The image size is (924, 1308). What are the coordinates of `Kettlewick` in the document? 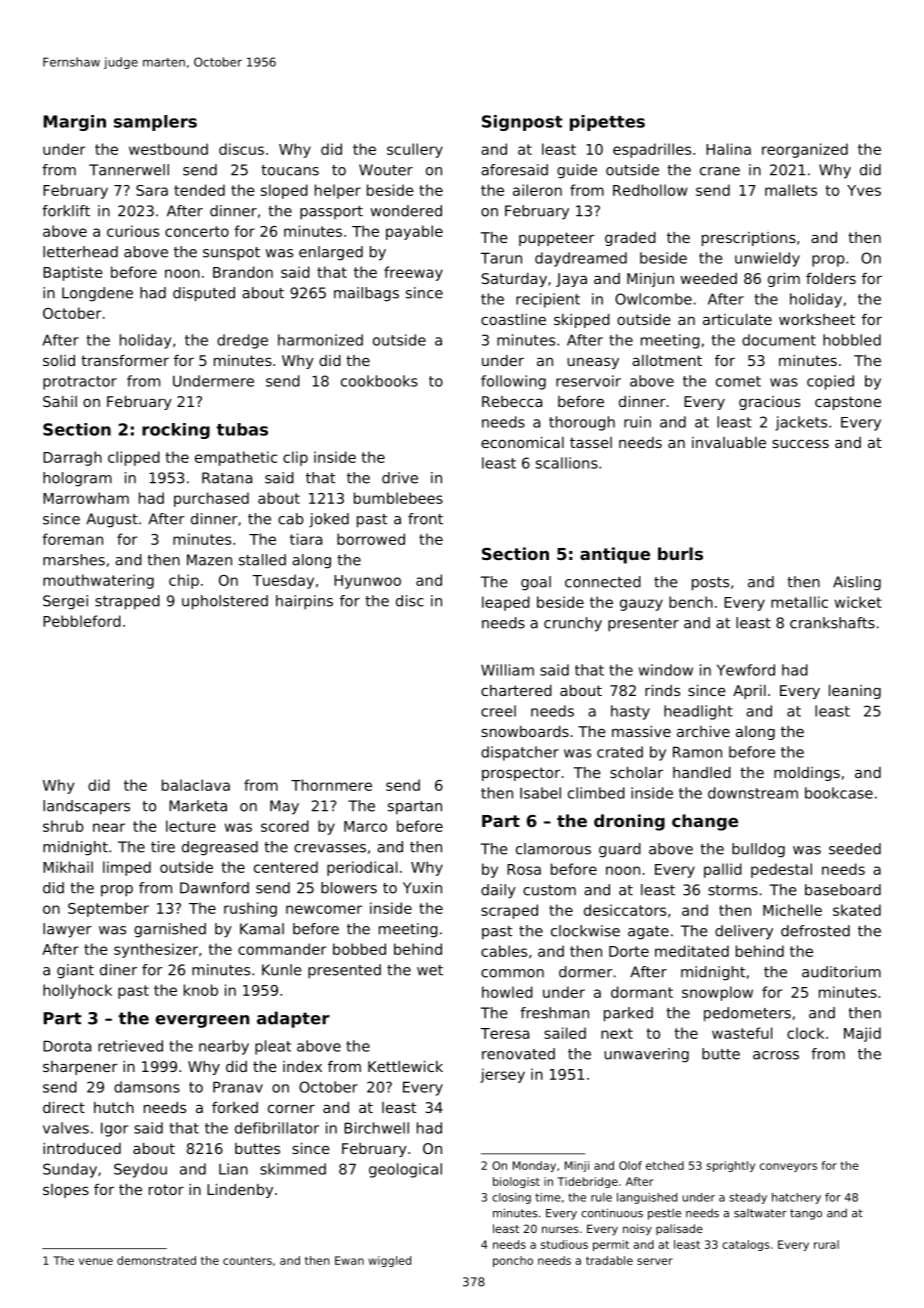 It's located at (405, 1066).
